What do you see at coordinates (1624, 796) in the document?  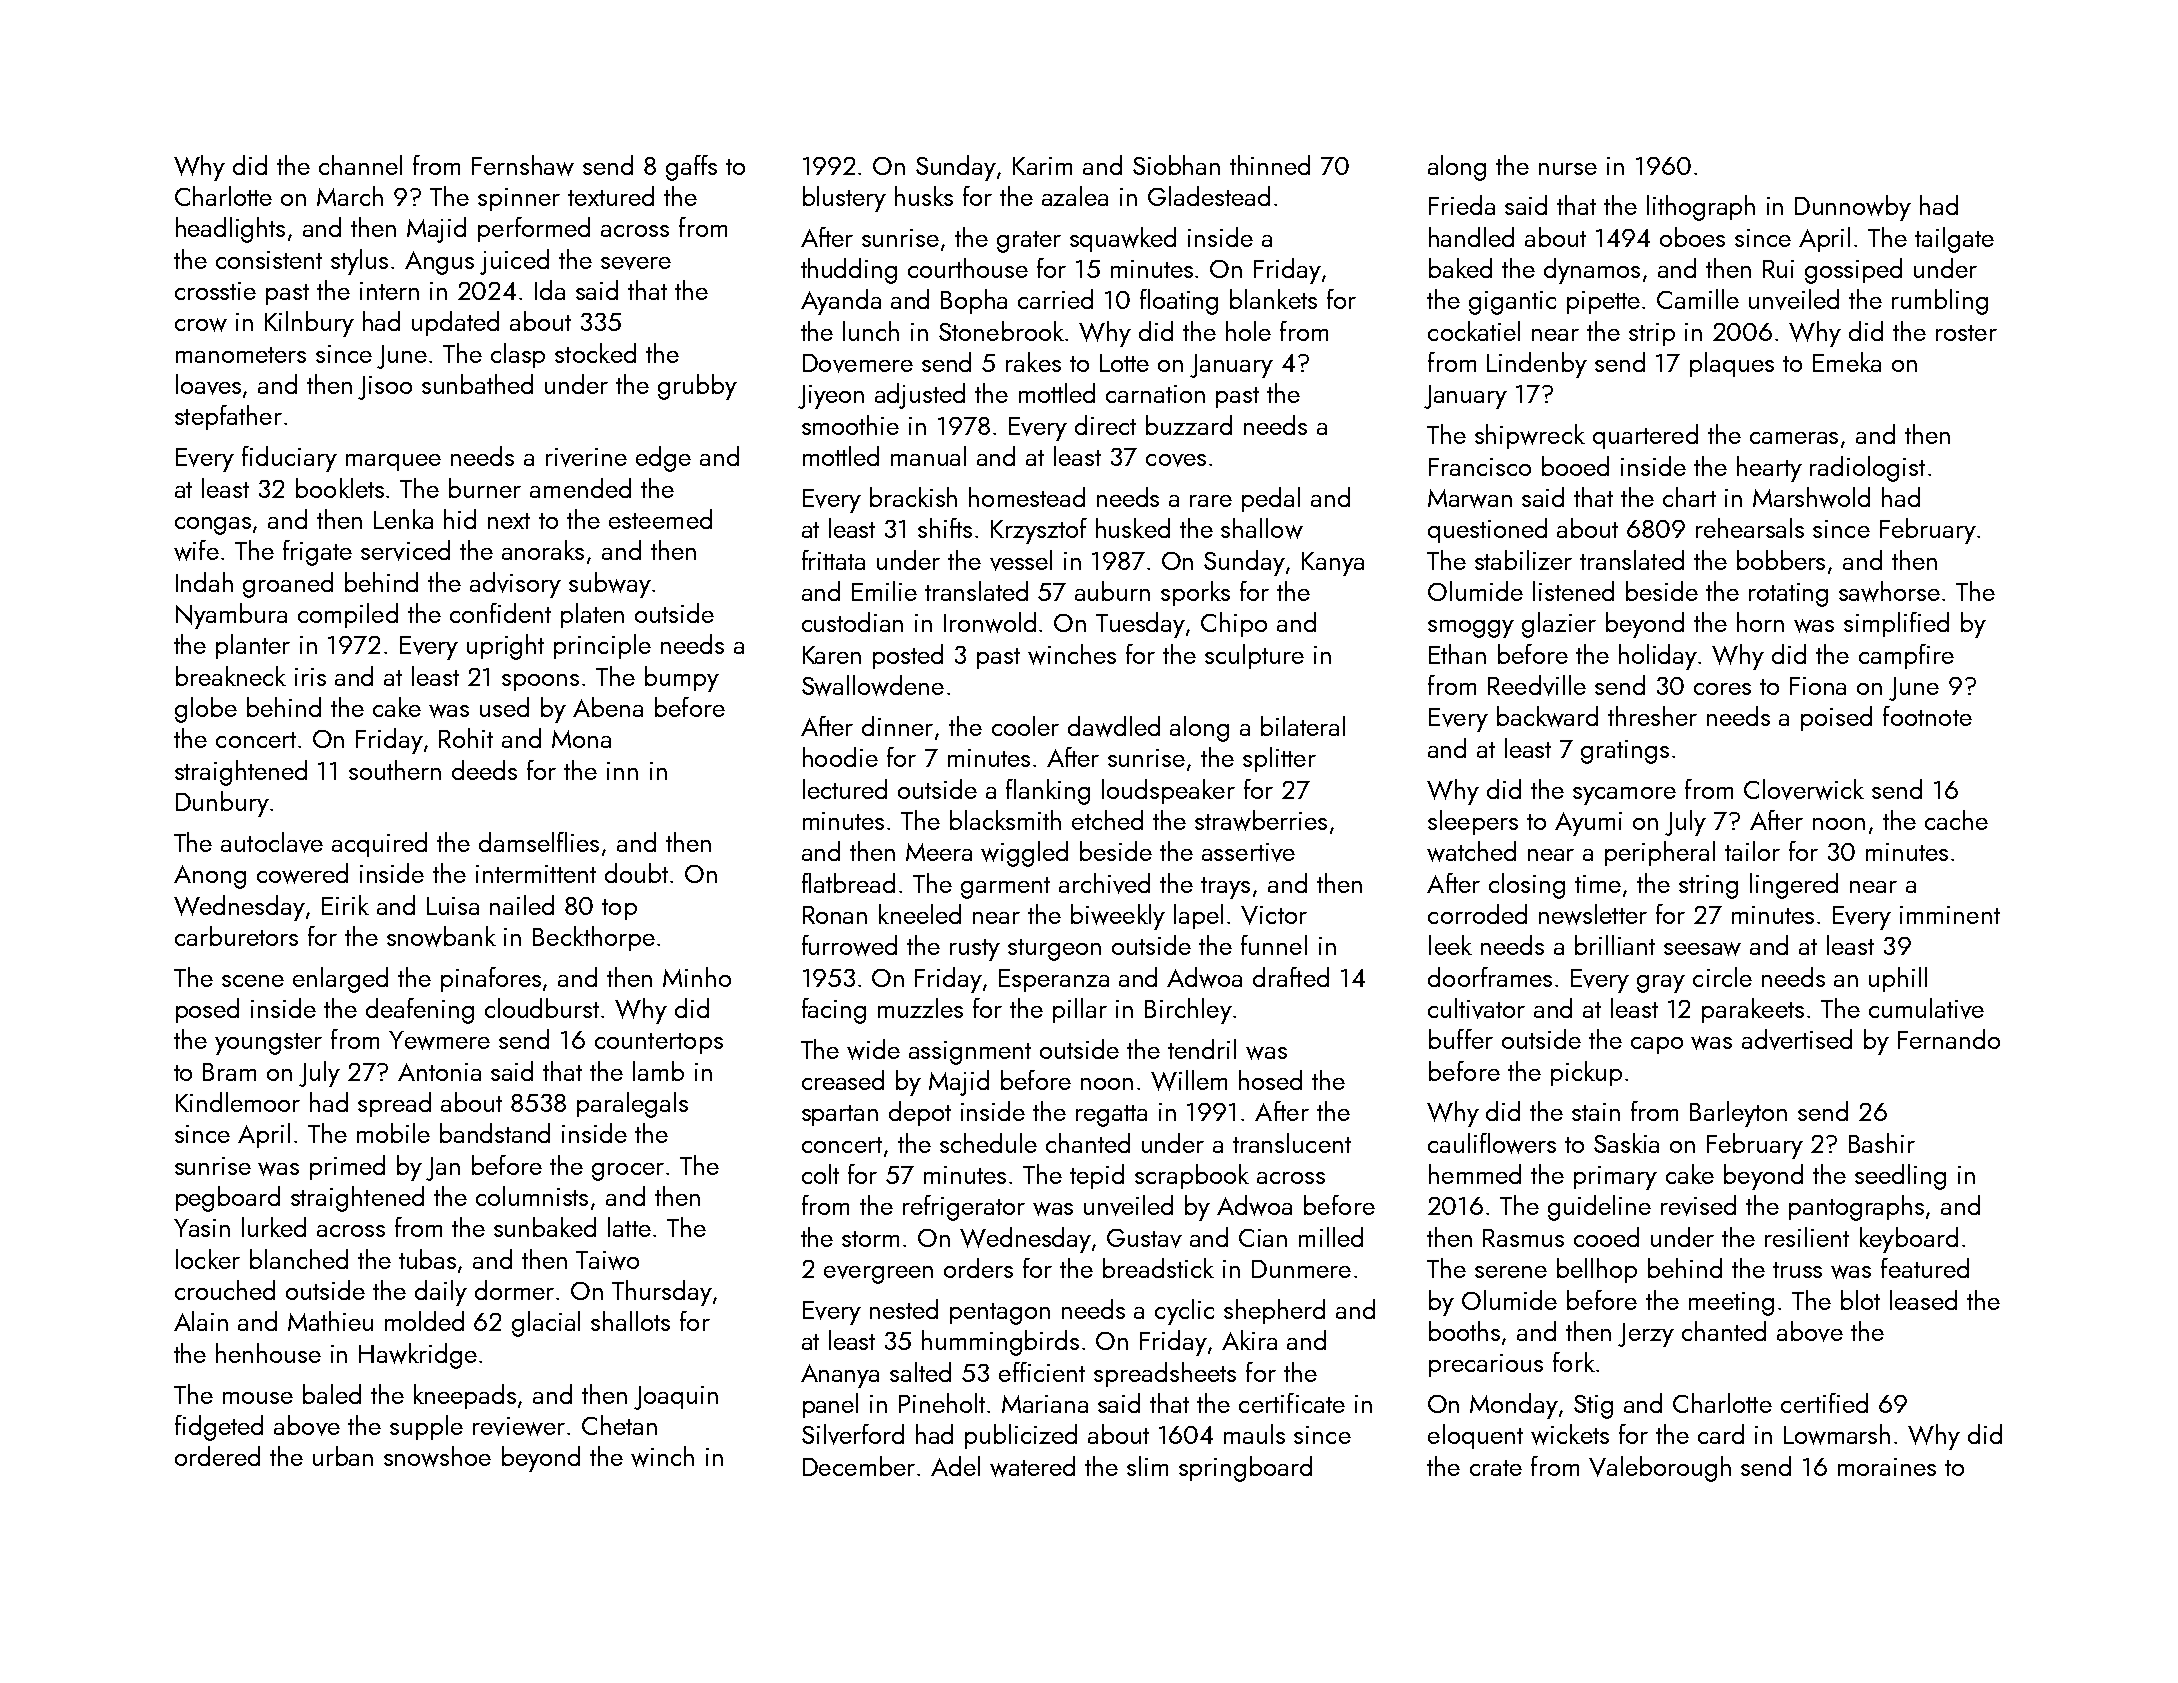 I see `sycamore` at bounding box center [1624, 796].
